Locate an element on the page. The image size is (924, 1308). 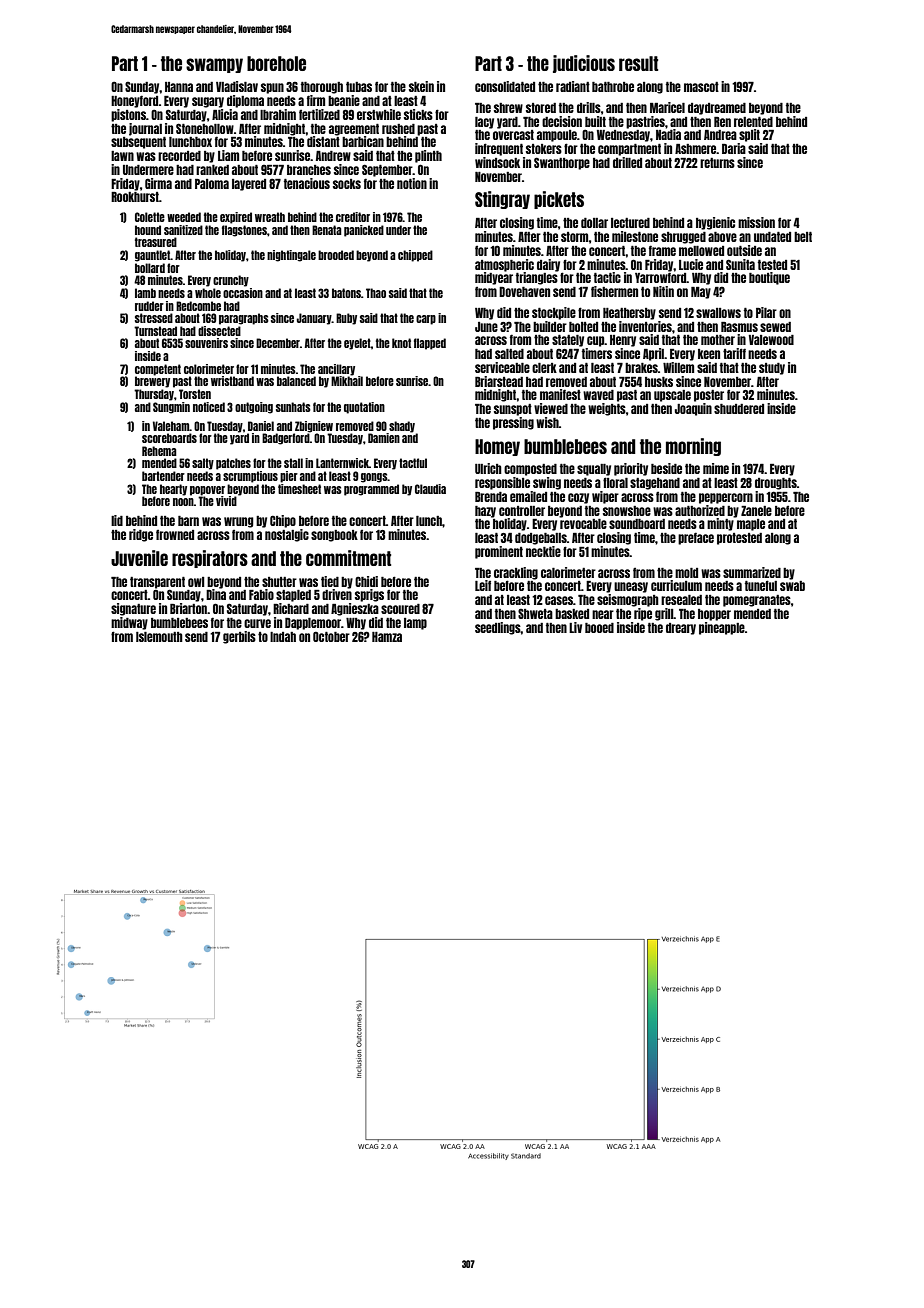
wreath is located at coordinates (270, 217).
